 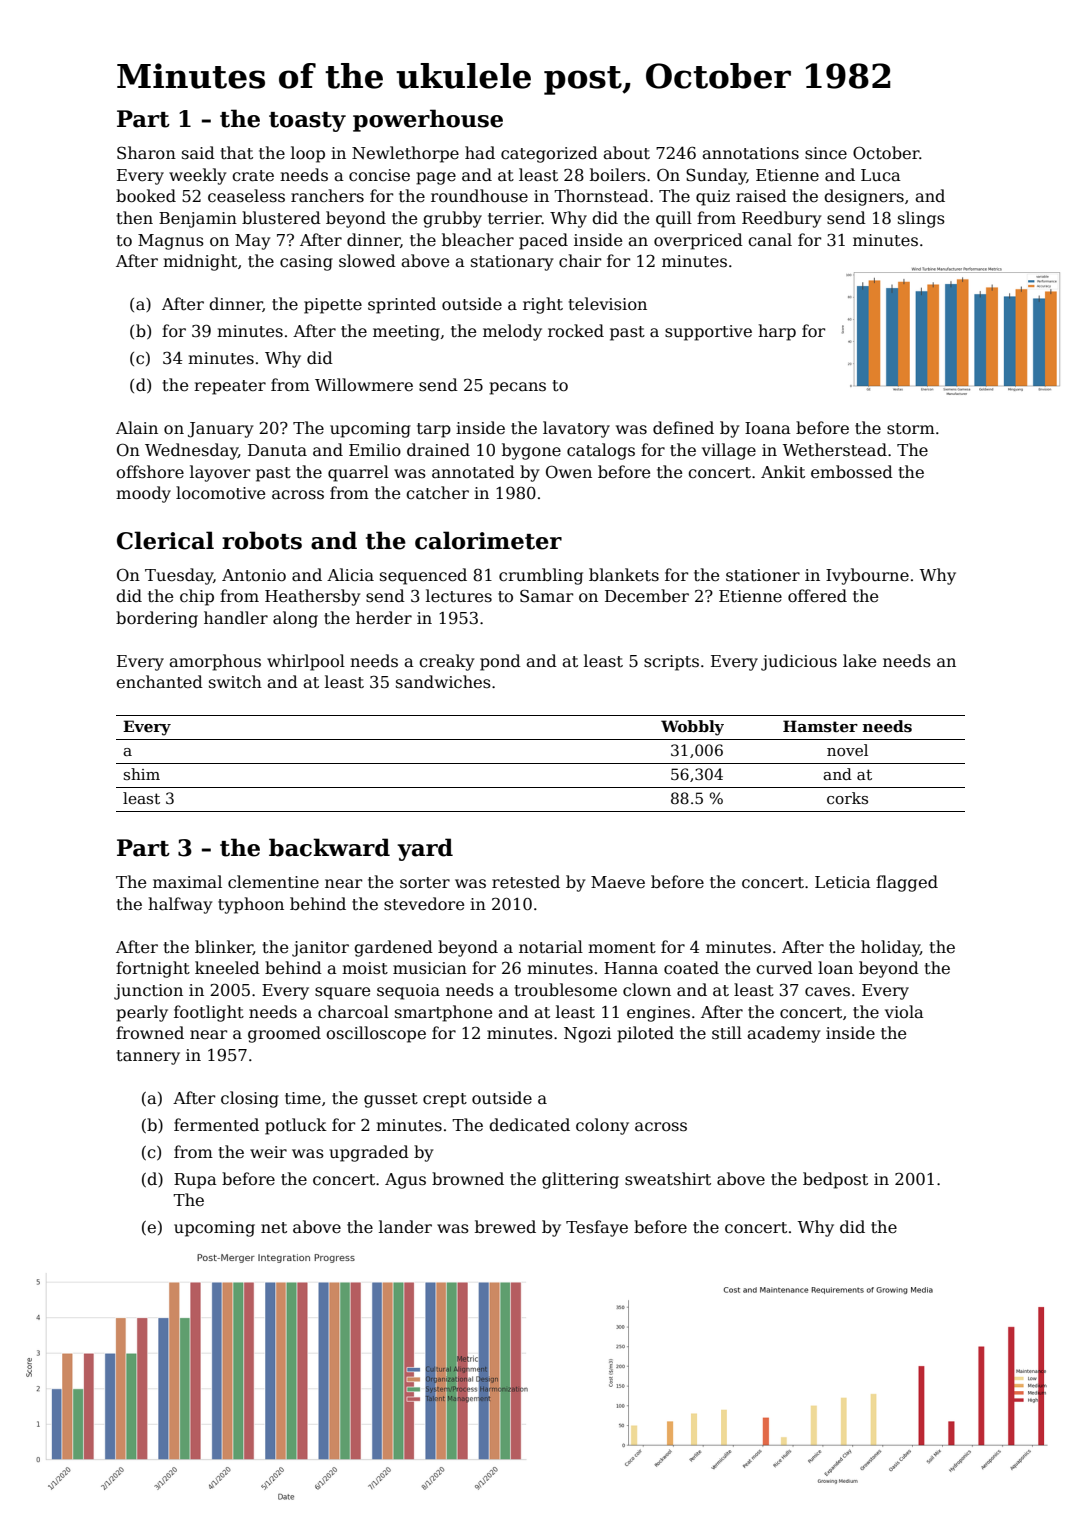 I want to click on about, so click(x=626, y=153).
